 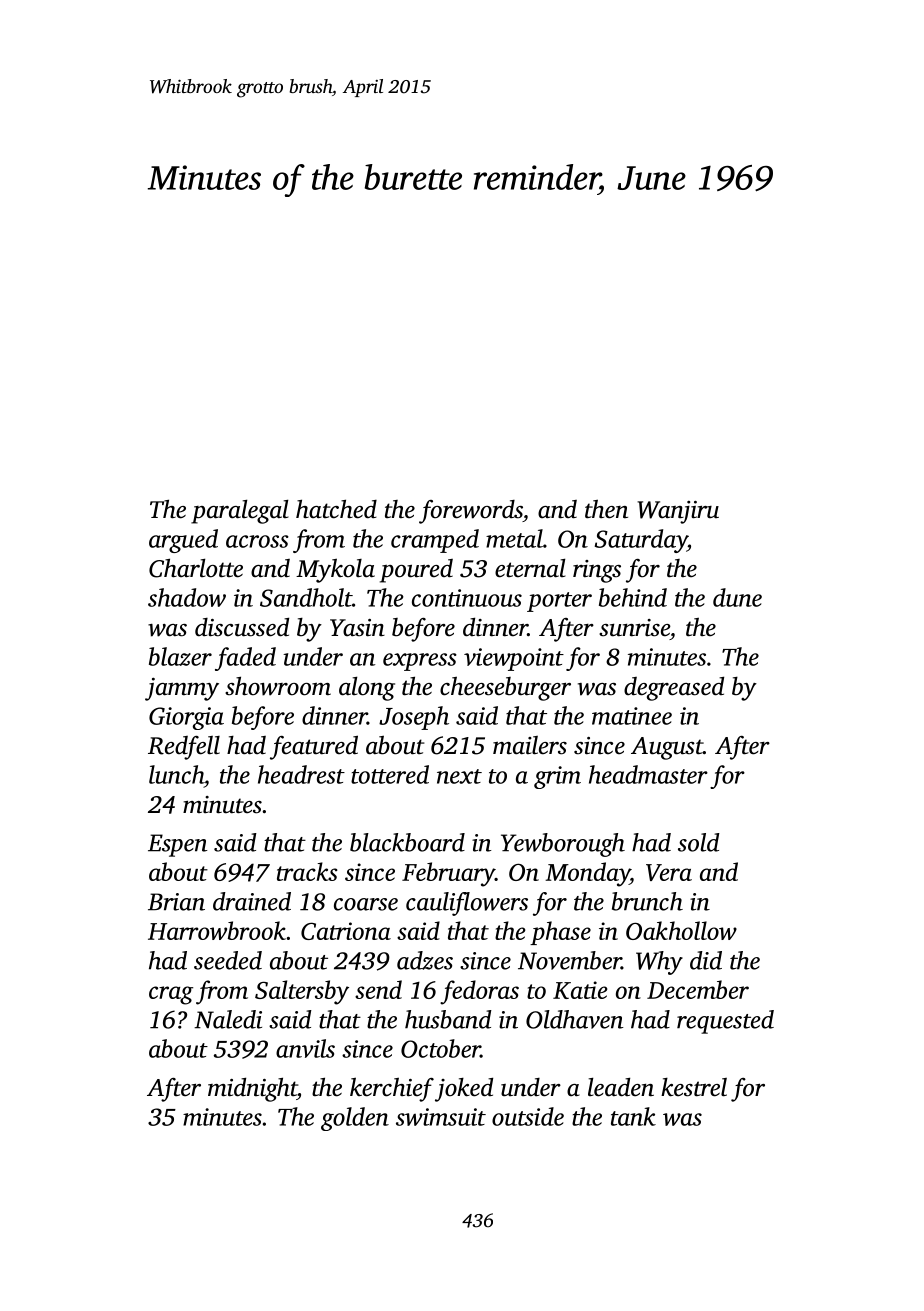 I want to click on argued, so click(x=183, y=541).
